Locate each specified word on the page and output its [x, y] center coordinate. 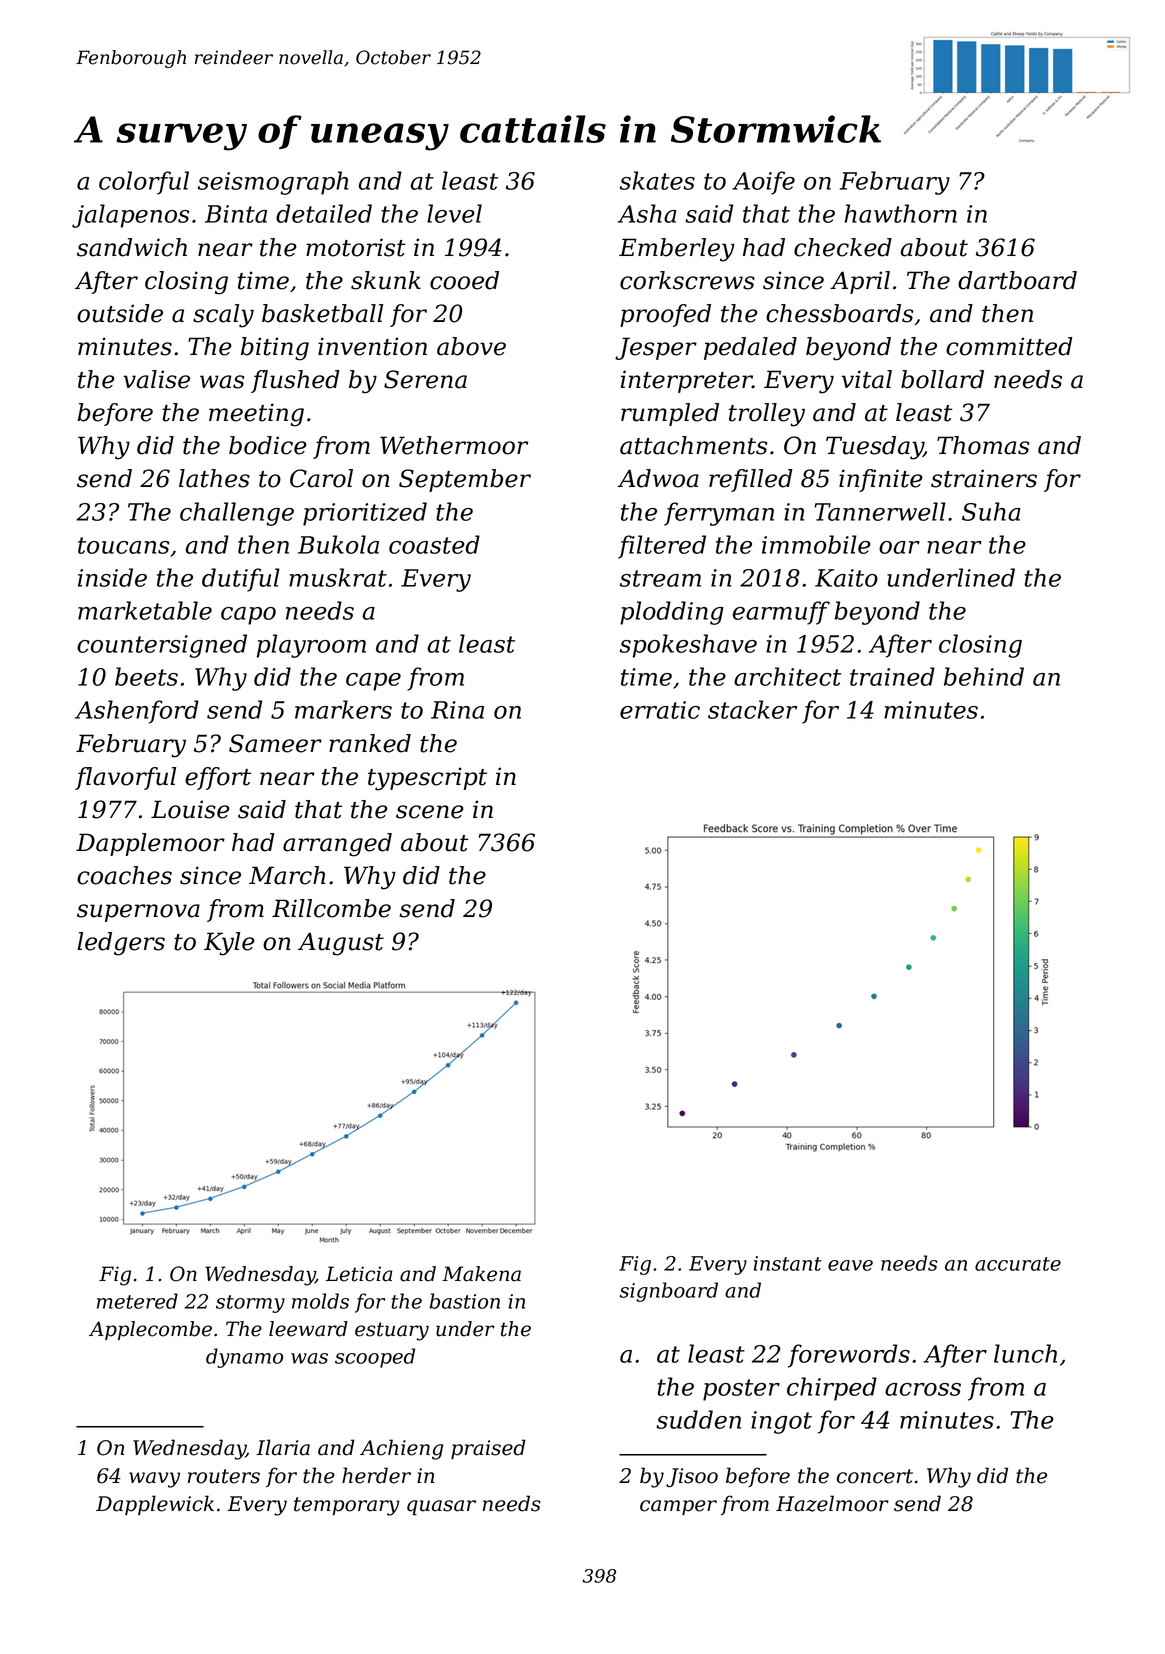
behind [984, 676]
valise [156, 379]
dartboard [1017, 280]
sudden [698, 1419]
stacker [752, 709]
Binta [236, 214]
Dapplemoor [150, 844]
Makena [481, 1274]
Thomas [983, 445]
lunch [1025, 1353]
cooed [464, 280]
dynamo [244, 1358]
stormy [250, 1304]
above [471, 346]
